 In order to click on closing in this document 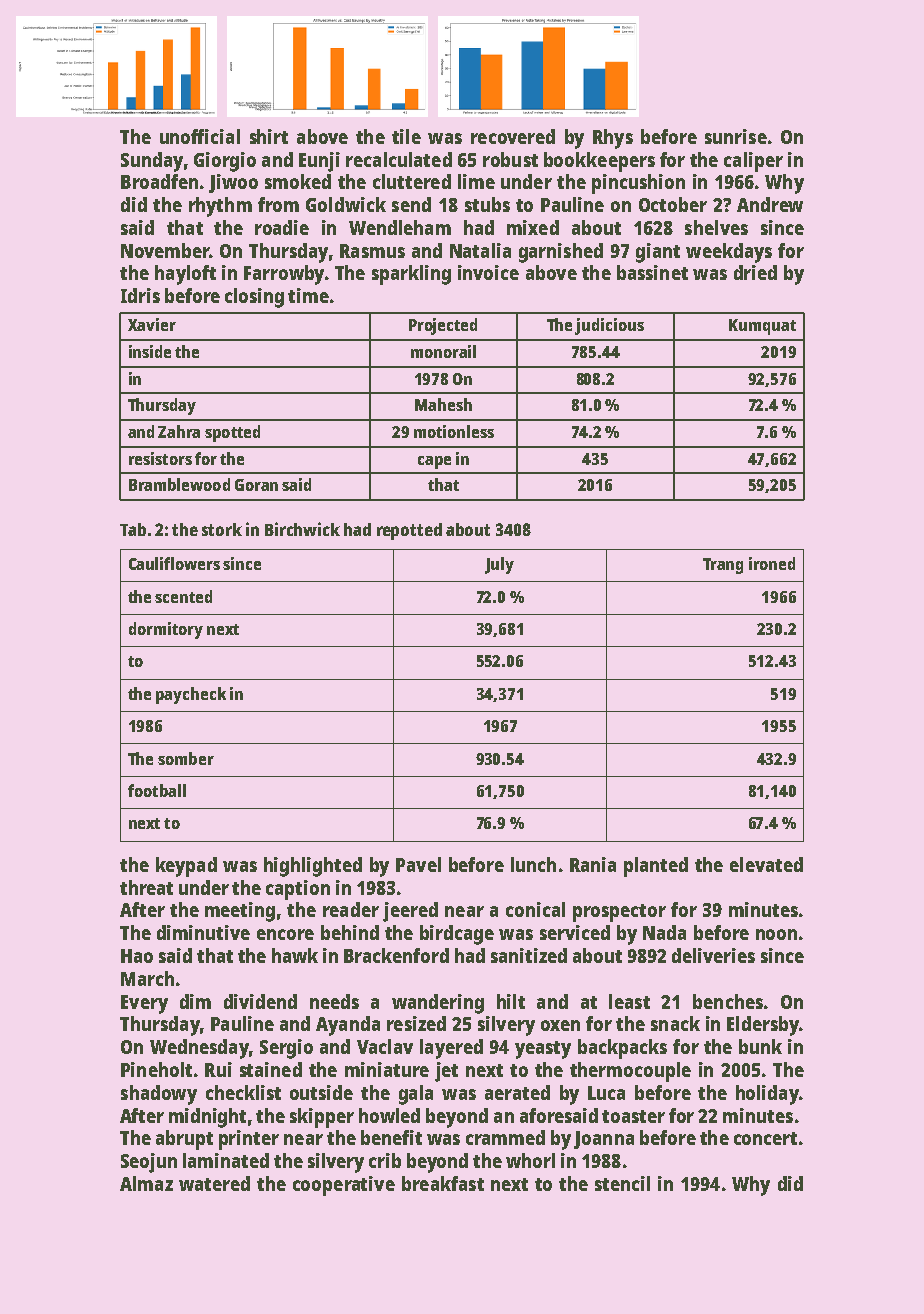, I will do `click(254, 298)`.
